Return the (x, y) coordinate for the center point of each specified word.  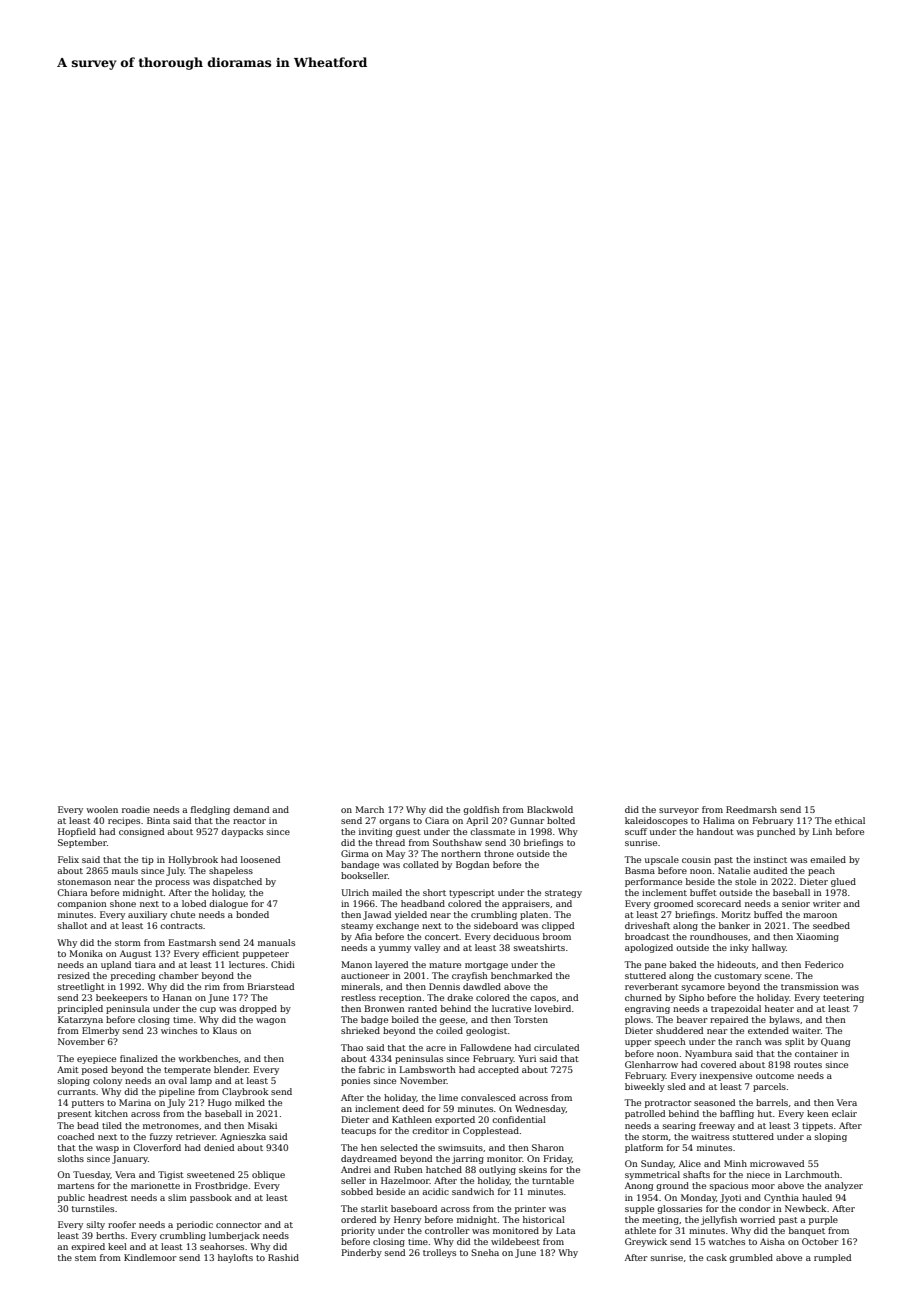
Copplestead (491, 1131)
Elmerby (101, 1031)
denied (219, 1147)
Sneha (485, 1252)
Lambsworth (428, 1069)
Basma (640, 870)
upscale (662, 860)
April (477, 821)
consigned (141, 832)
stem (85, 1258)
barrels (772, 1102)
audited (770, 870)
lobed (194, 903)
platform (644, 1148)
